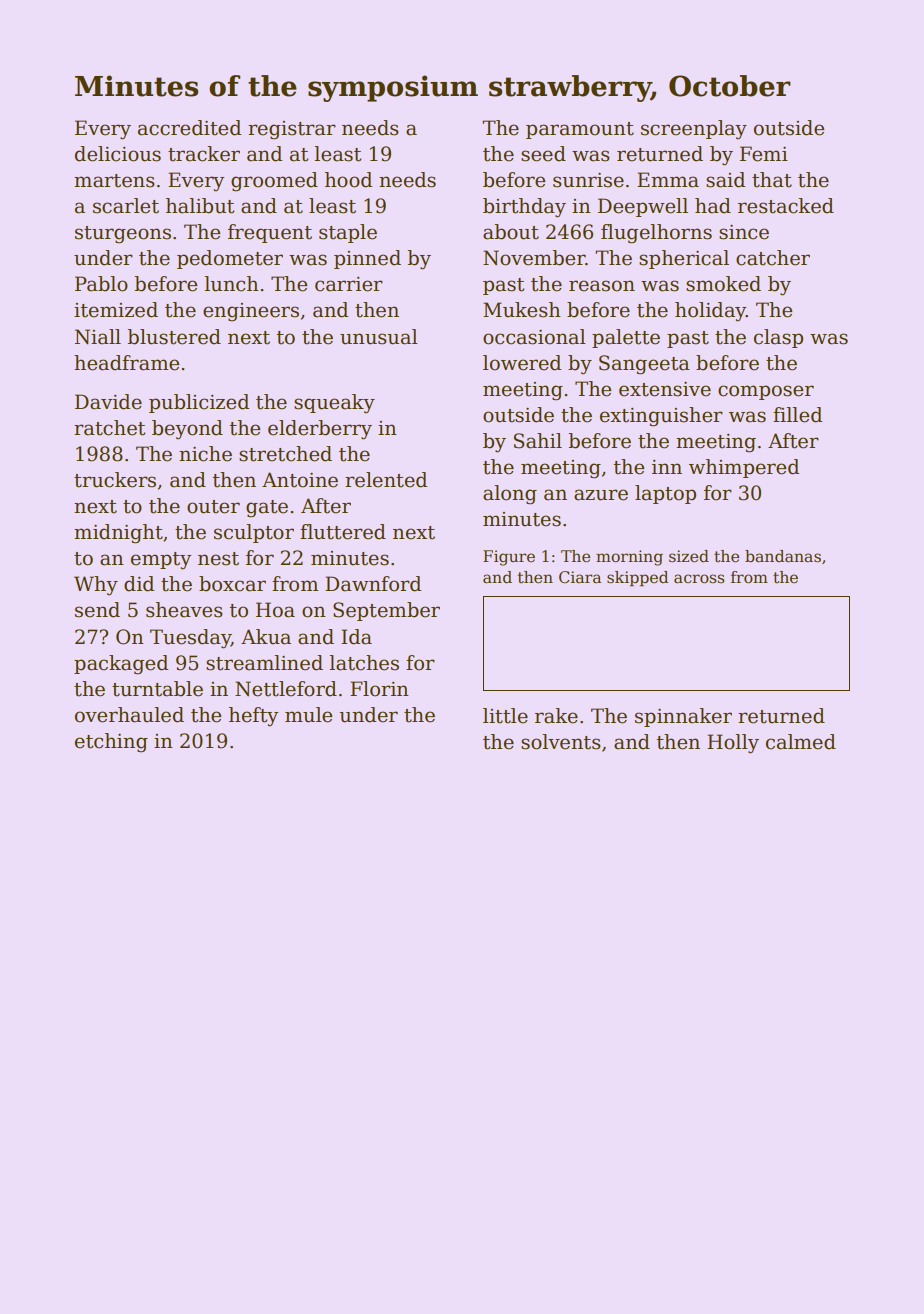  I want to click on catcher, so click(773, 258).
